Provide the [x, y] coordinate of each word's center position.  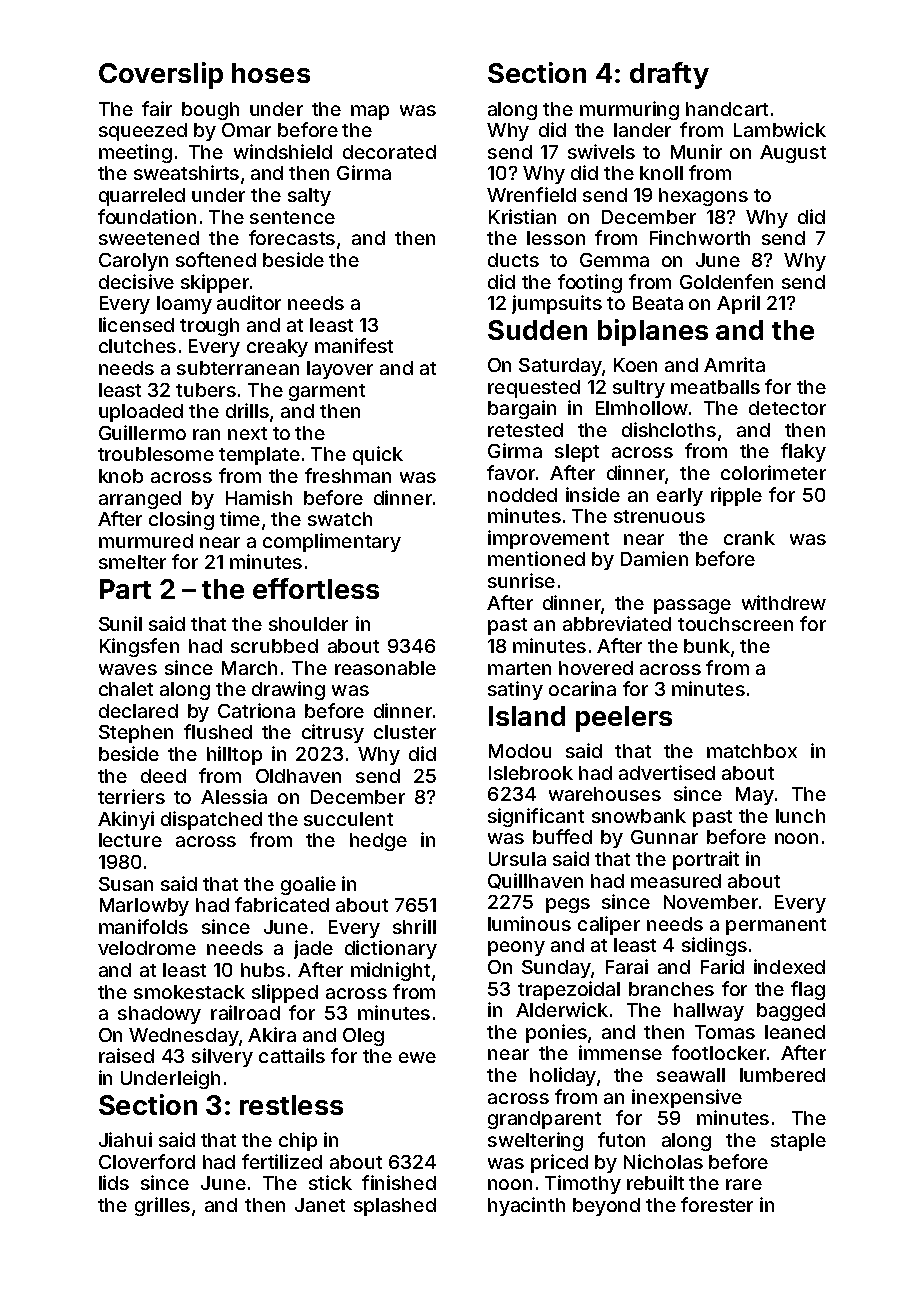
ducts [513, 260]
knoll [661, 173]
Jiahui [125, 1139]
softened [216, 259]
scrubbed [274, 646]
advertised [667, 772]
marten [519, 668]
